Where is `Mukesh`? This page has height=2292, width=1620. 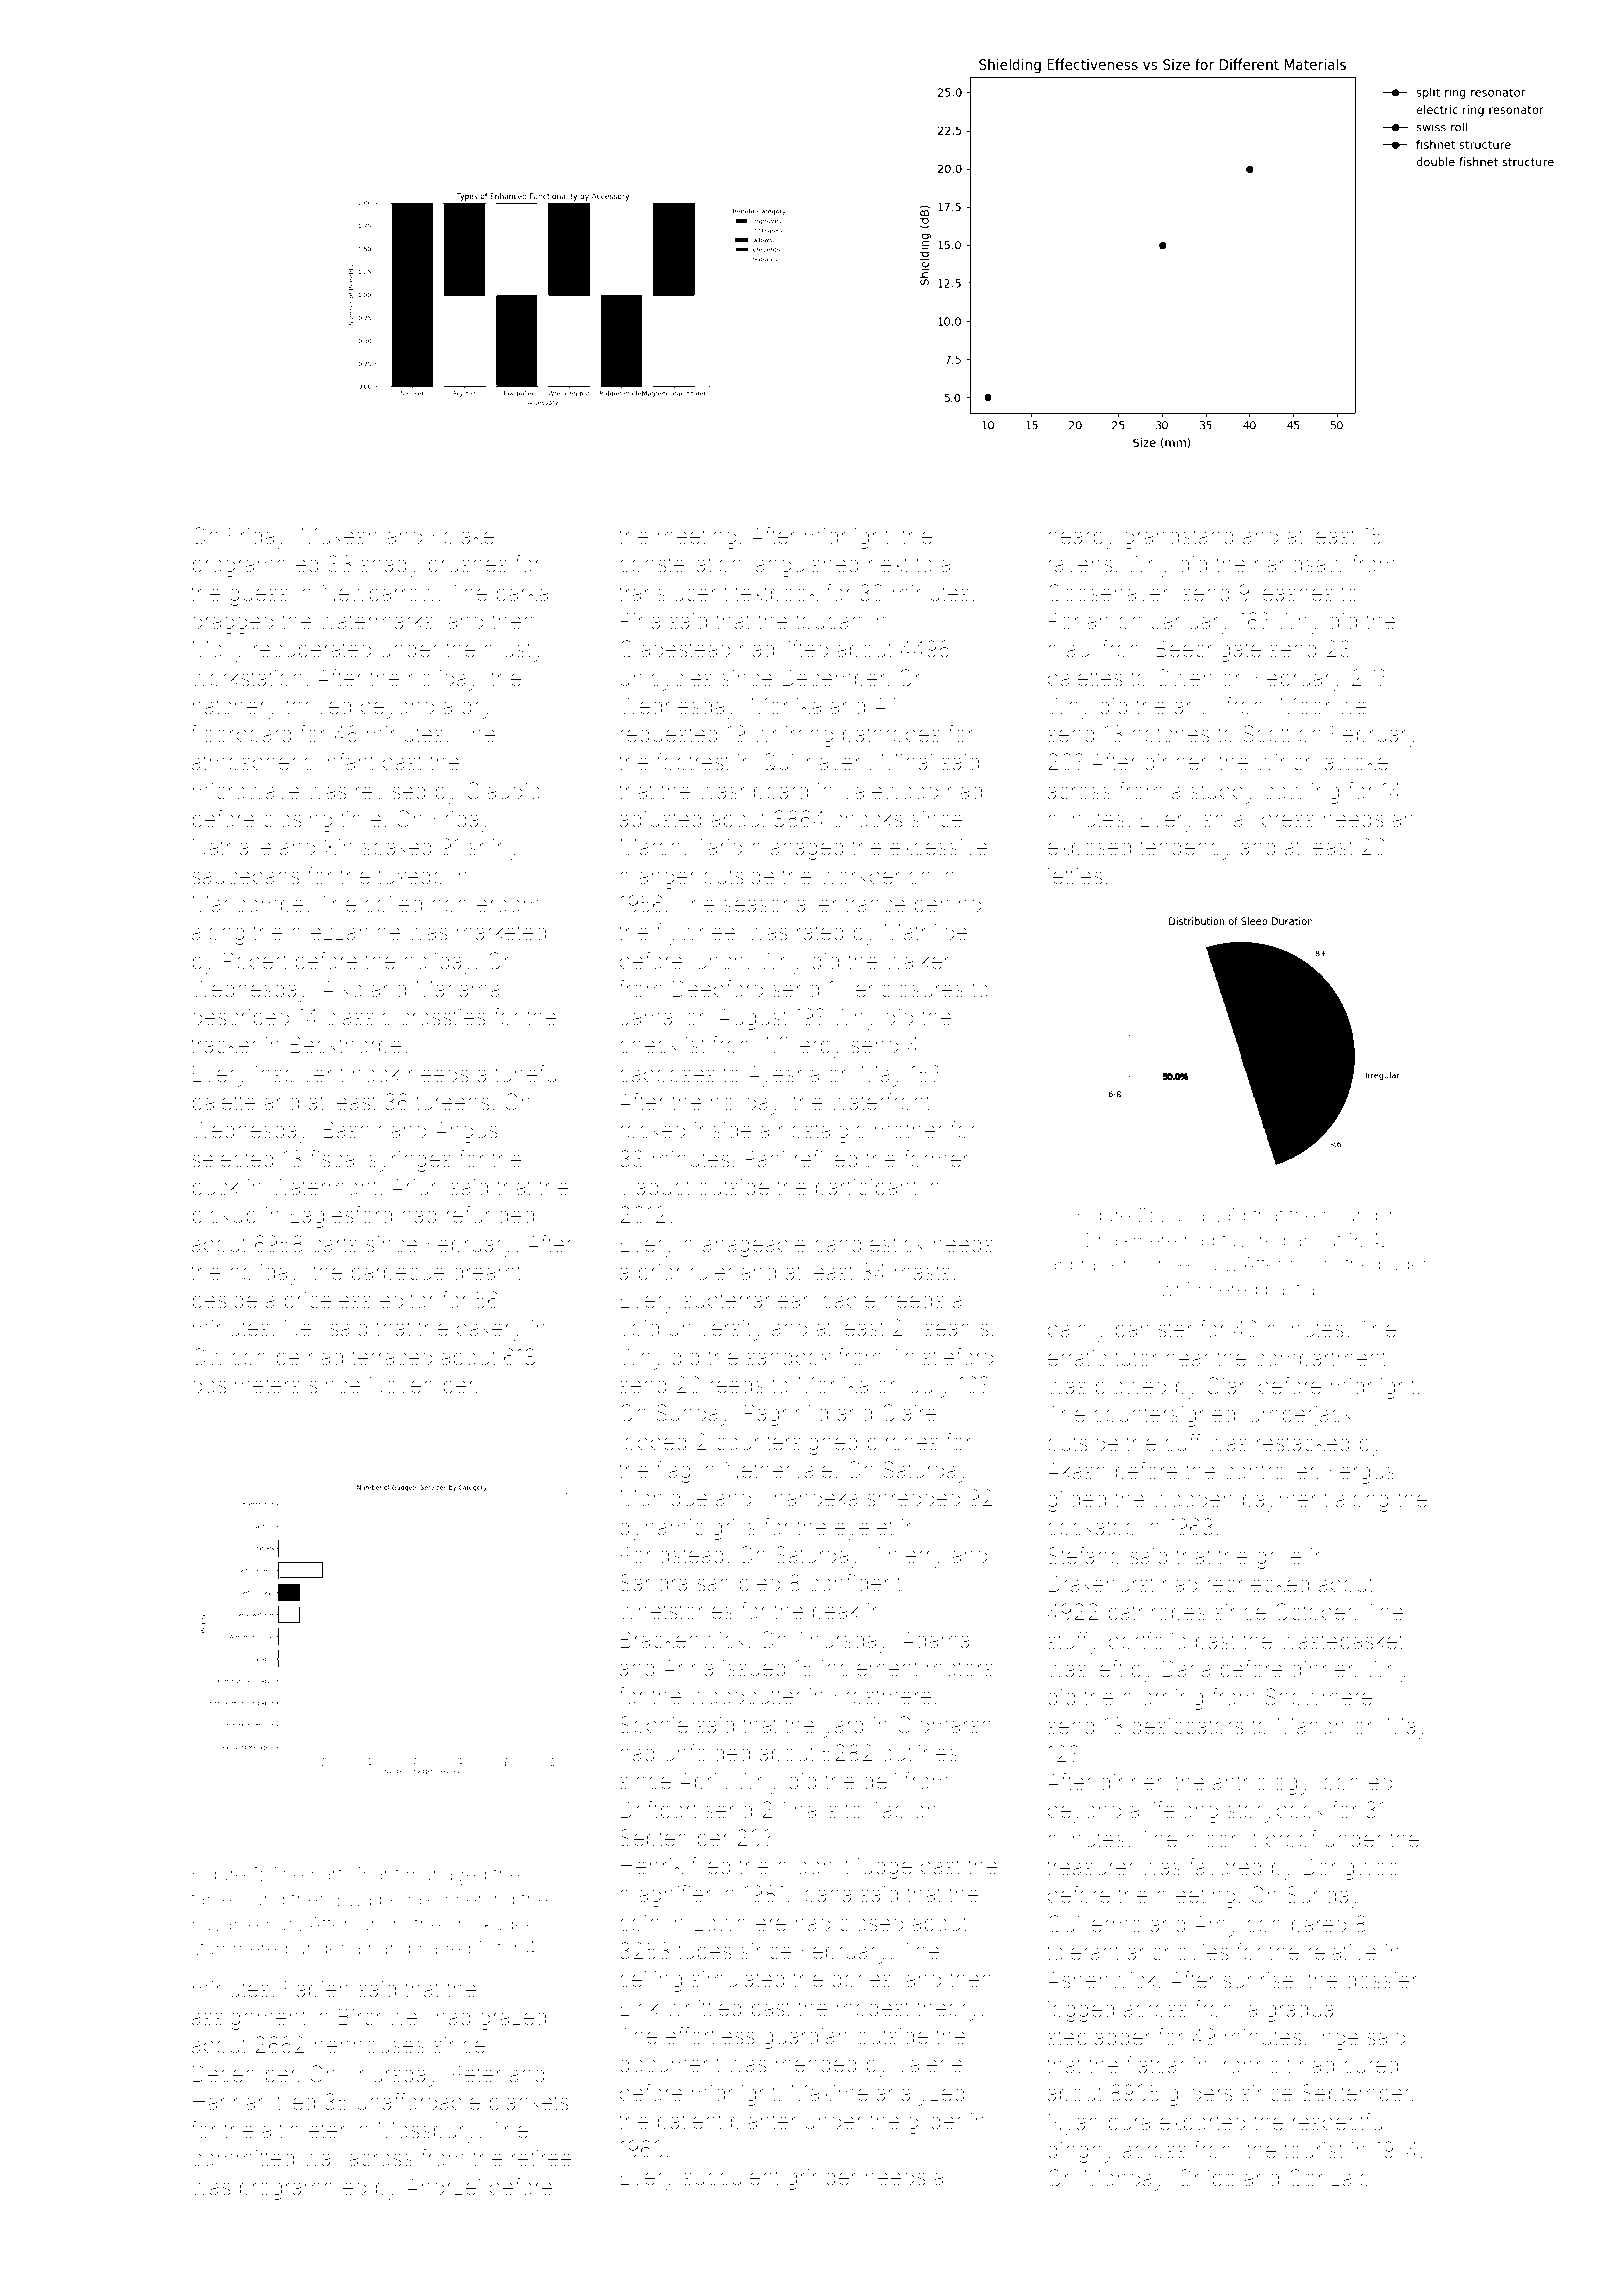 Mukesh is located at coordinates (339, 536).
